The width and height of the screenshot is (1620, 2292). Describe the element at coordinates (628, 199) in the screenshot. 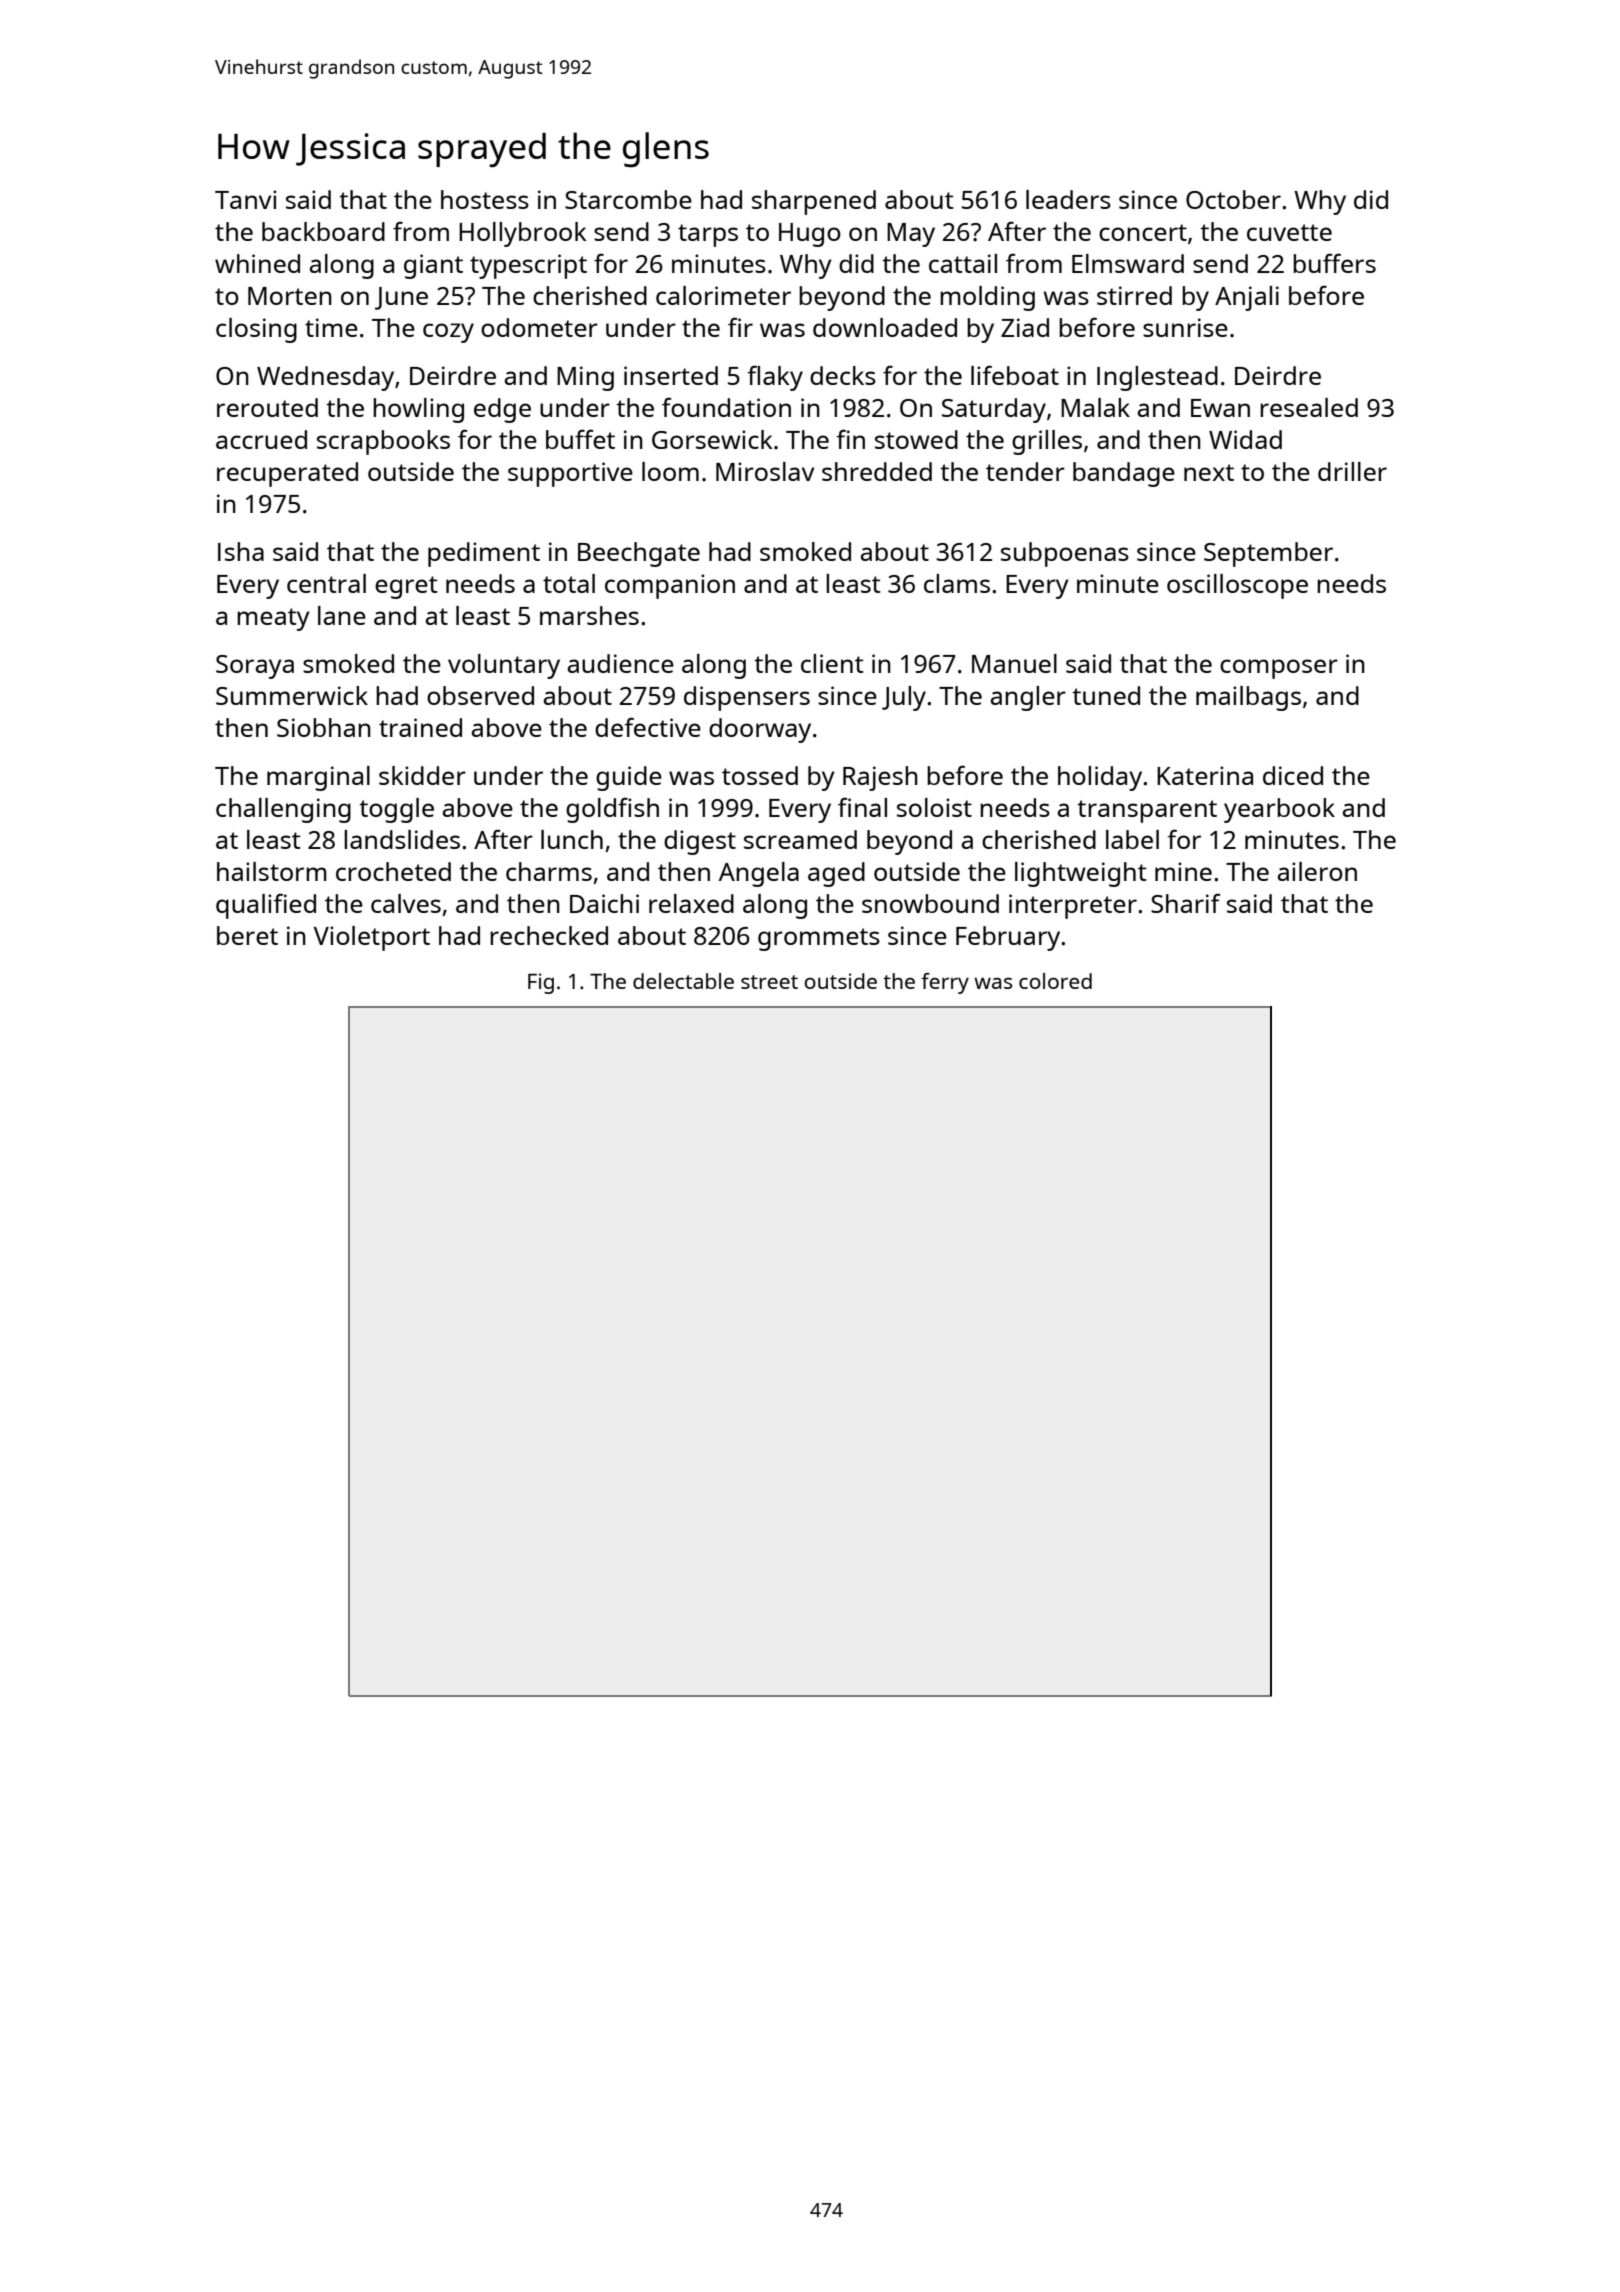

I see `Starcombe` at that location.
